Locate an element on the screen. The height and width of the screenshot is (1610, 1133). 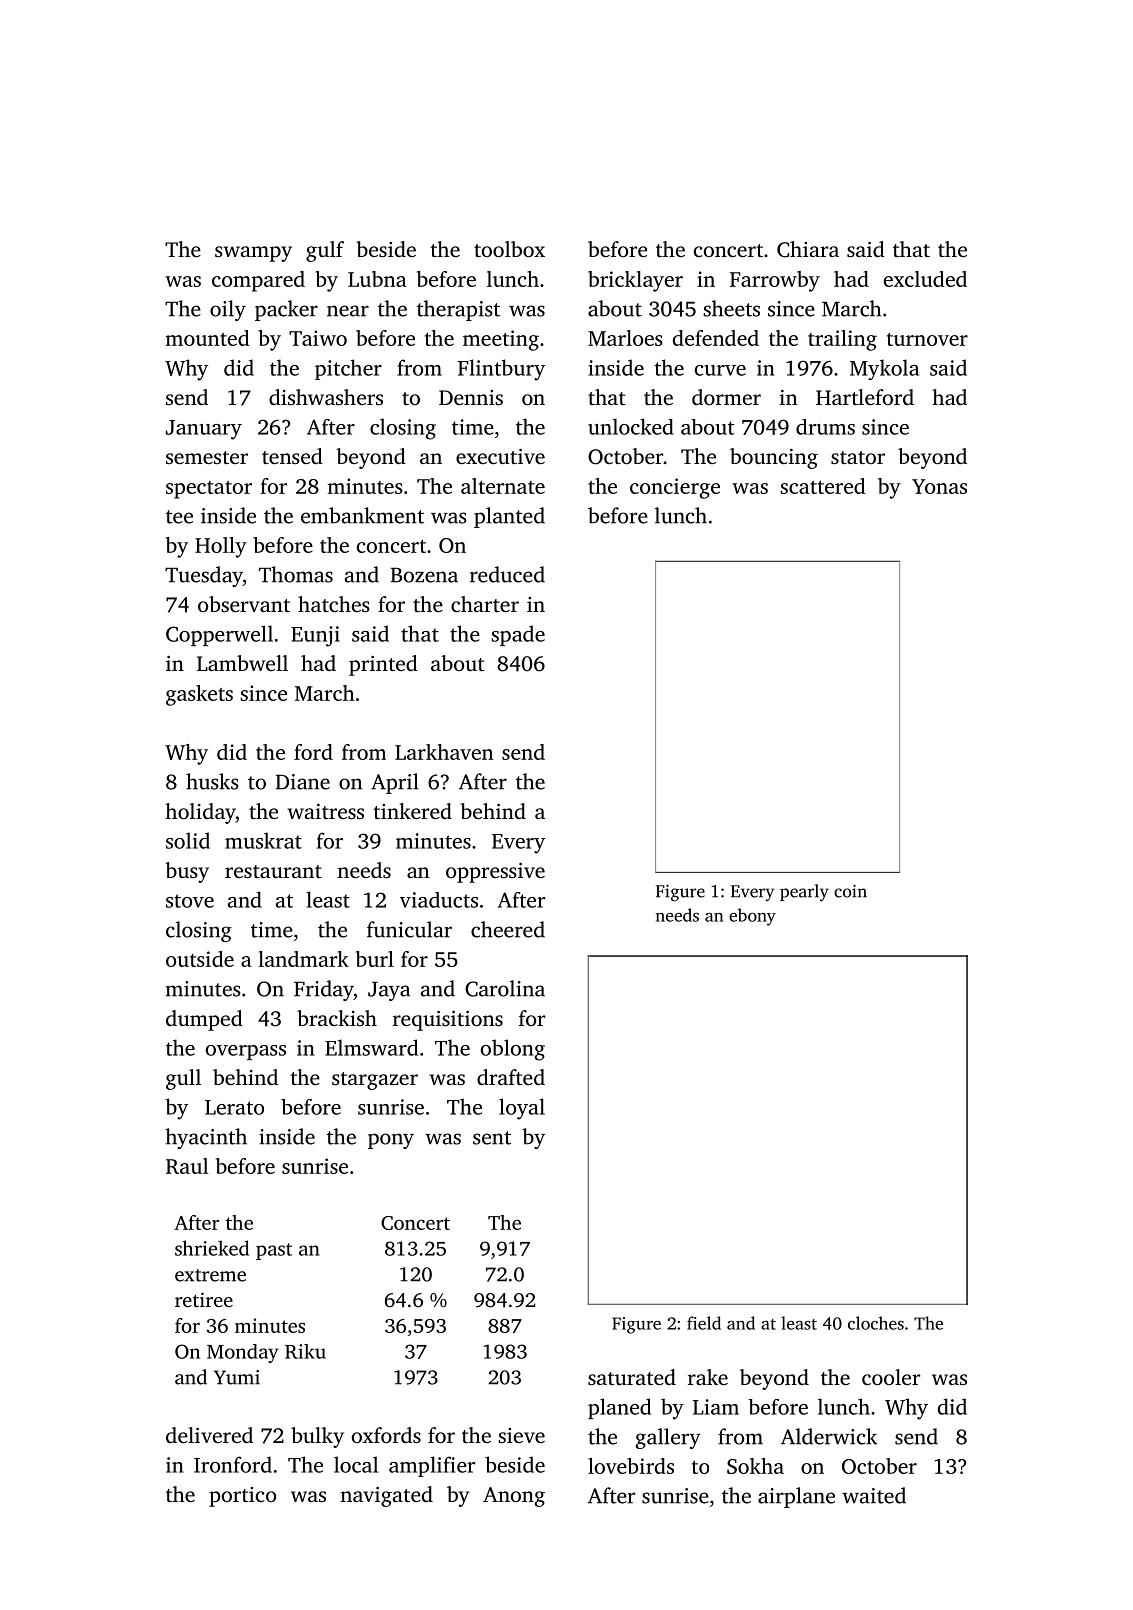
past is located at coordinates (274, 1251).
